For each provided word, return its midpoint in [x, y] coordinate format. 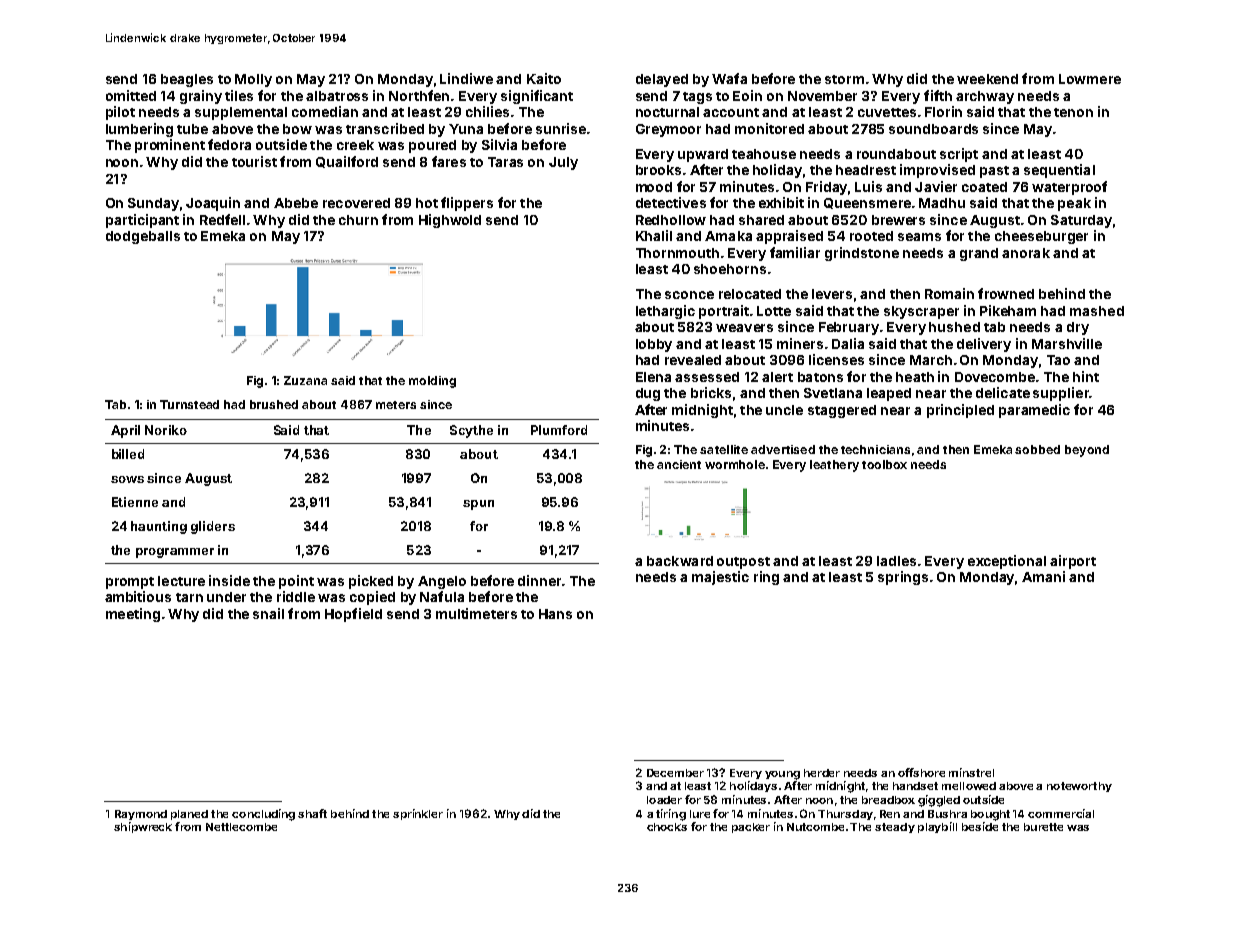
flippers [467, 204]
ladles [896, 561]
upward [703, 155]
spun [478, 505]
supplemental [241, 113]
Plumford [559, 430]
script [959, 155]
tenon [1073, 112]
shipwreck [143, 827]
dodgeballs [143, 237]
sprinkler [418, 814]
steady [895, 828]
